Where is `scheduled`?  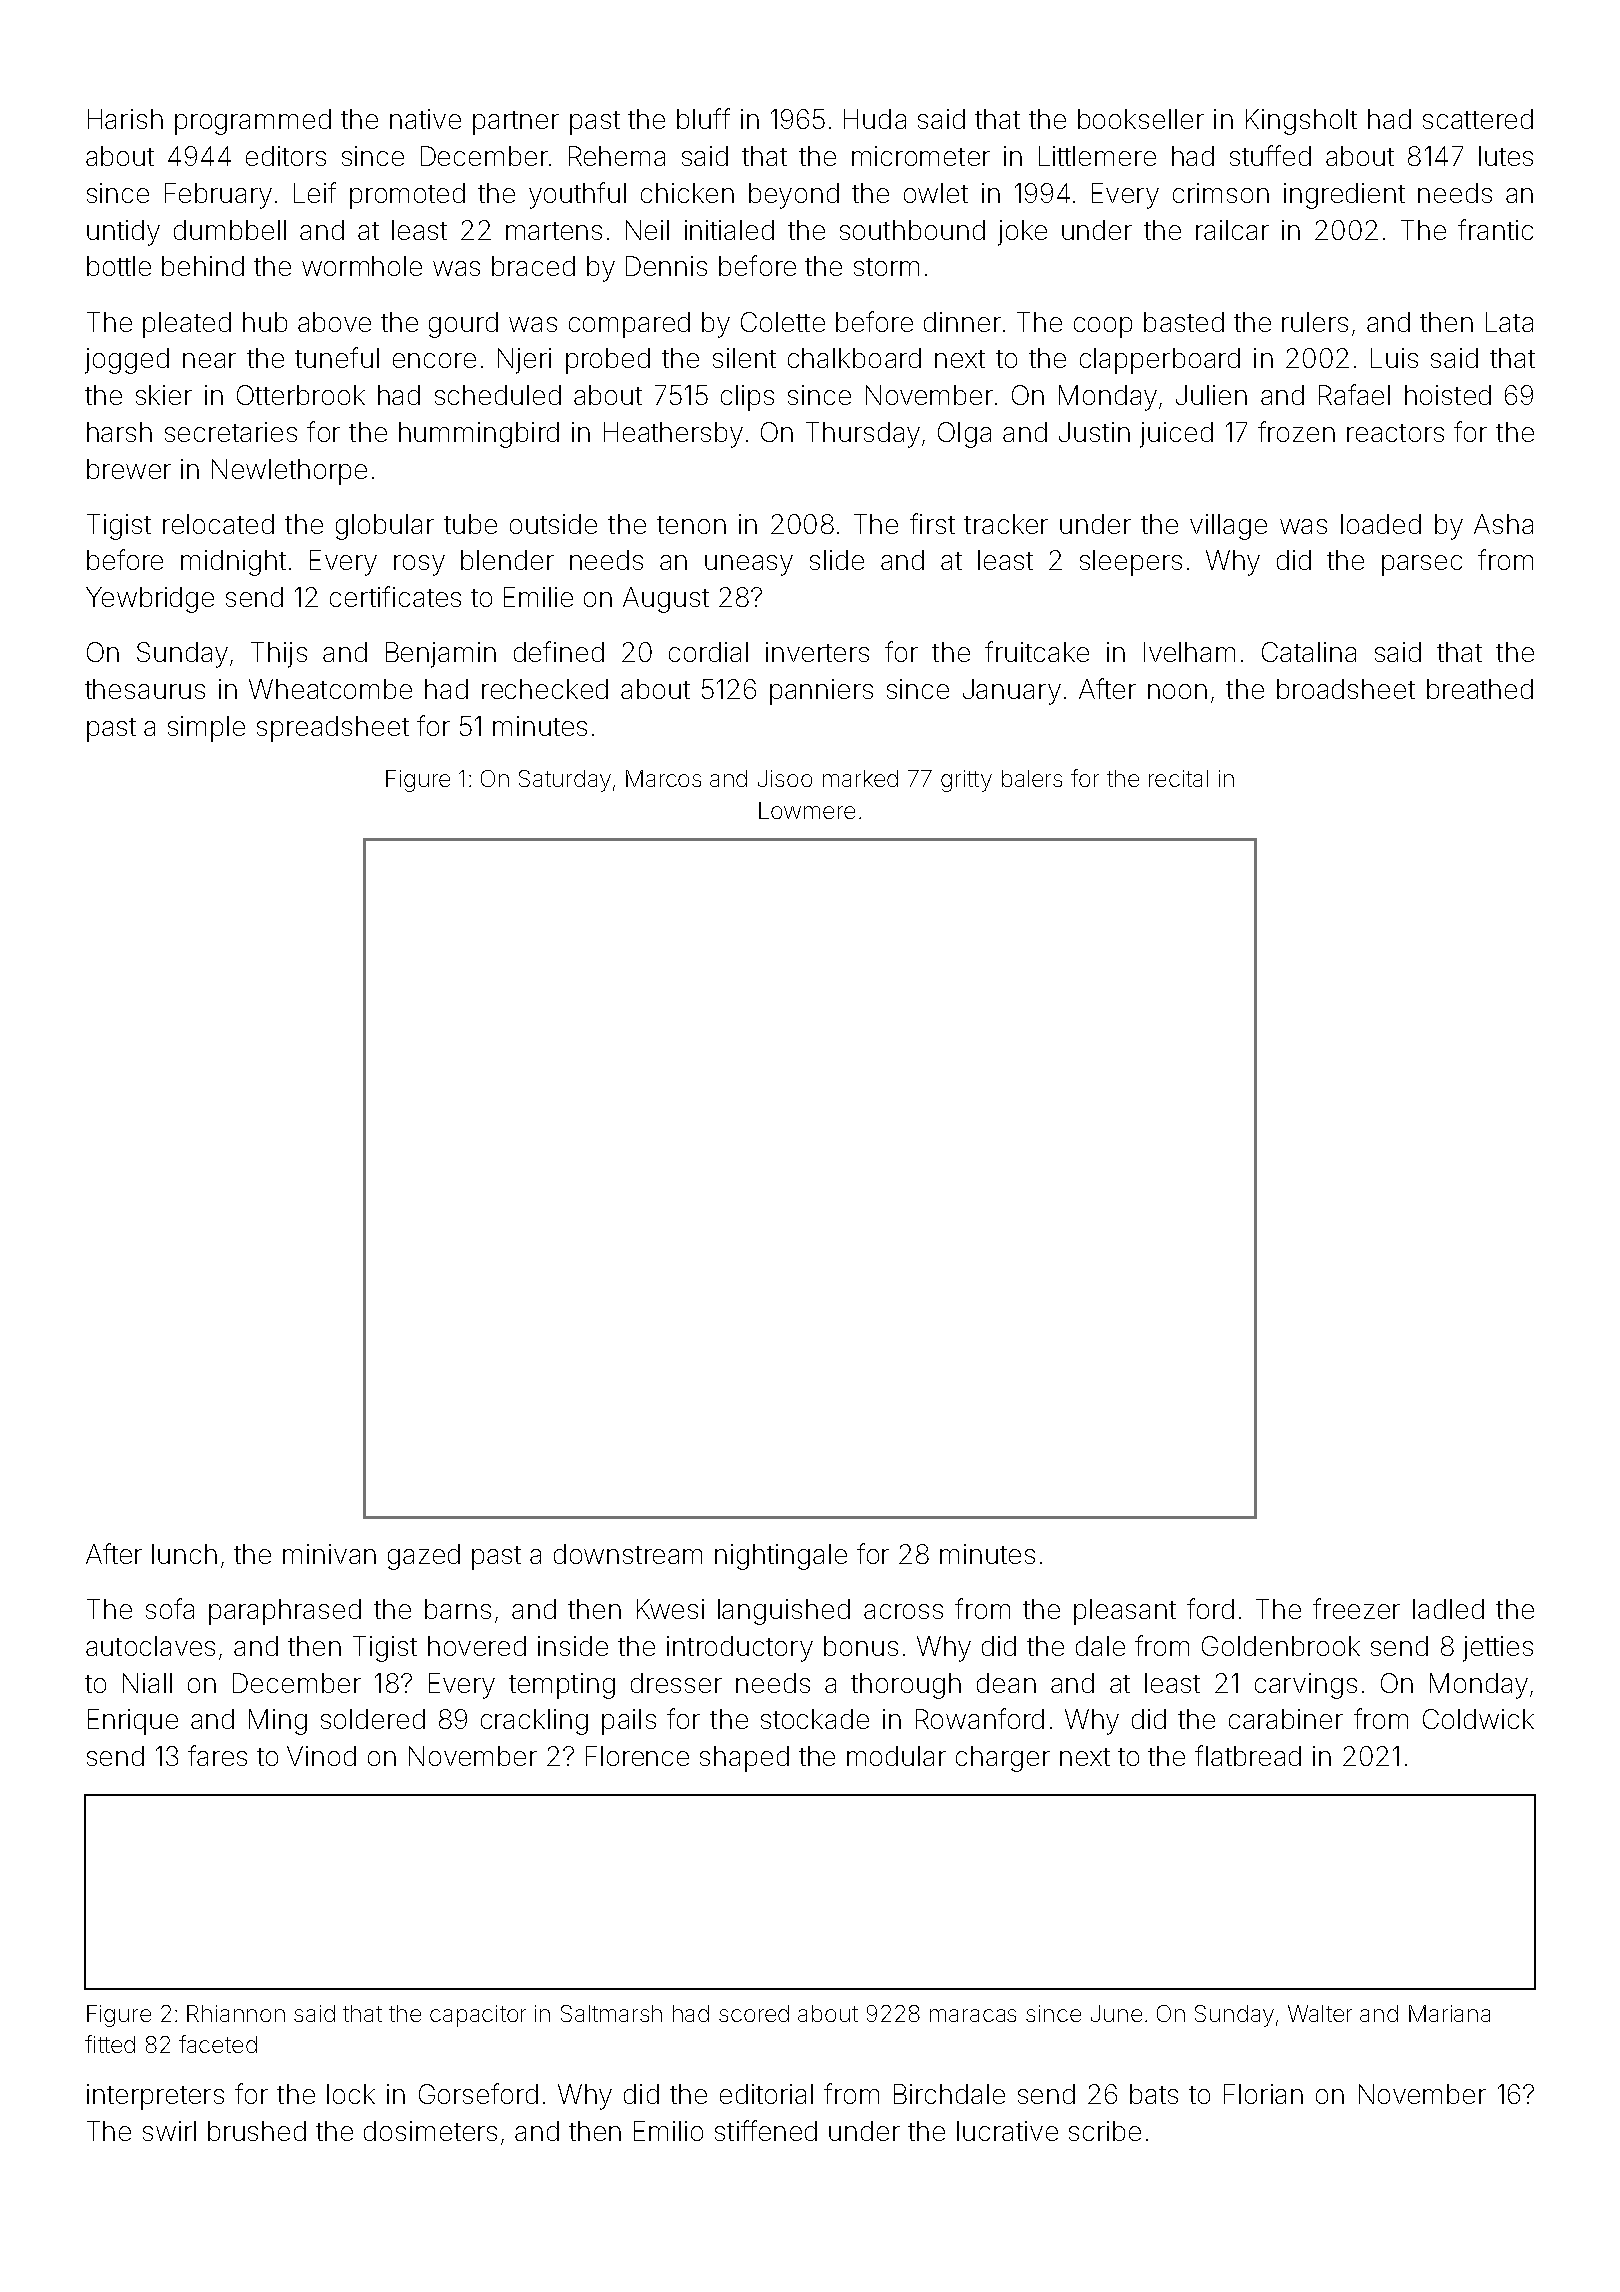 scheduled is located at coordinates (498, 395).
